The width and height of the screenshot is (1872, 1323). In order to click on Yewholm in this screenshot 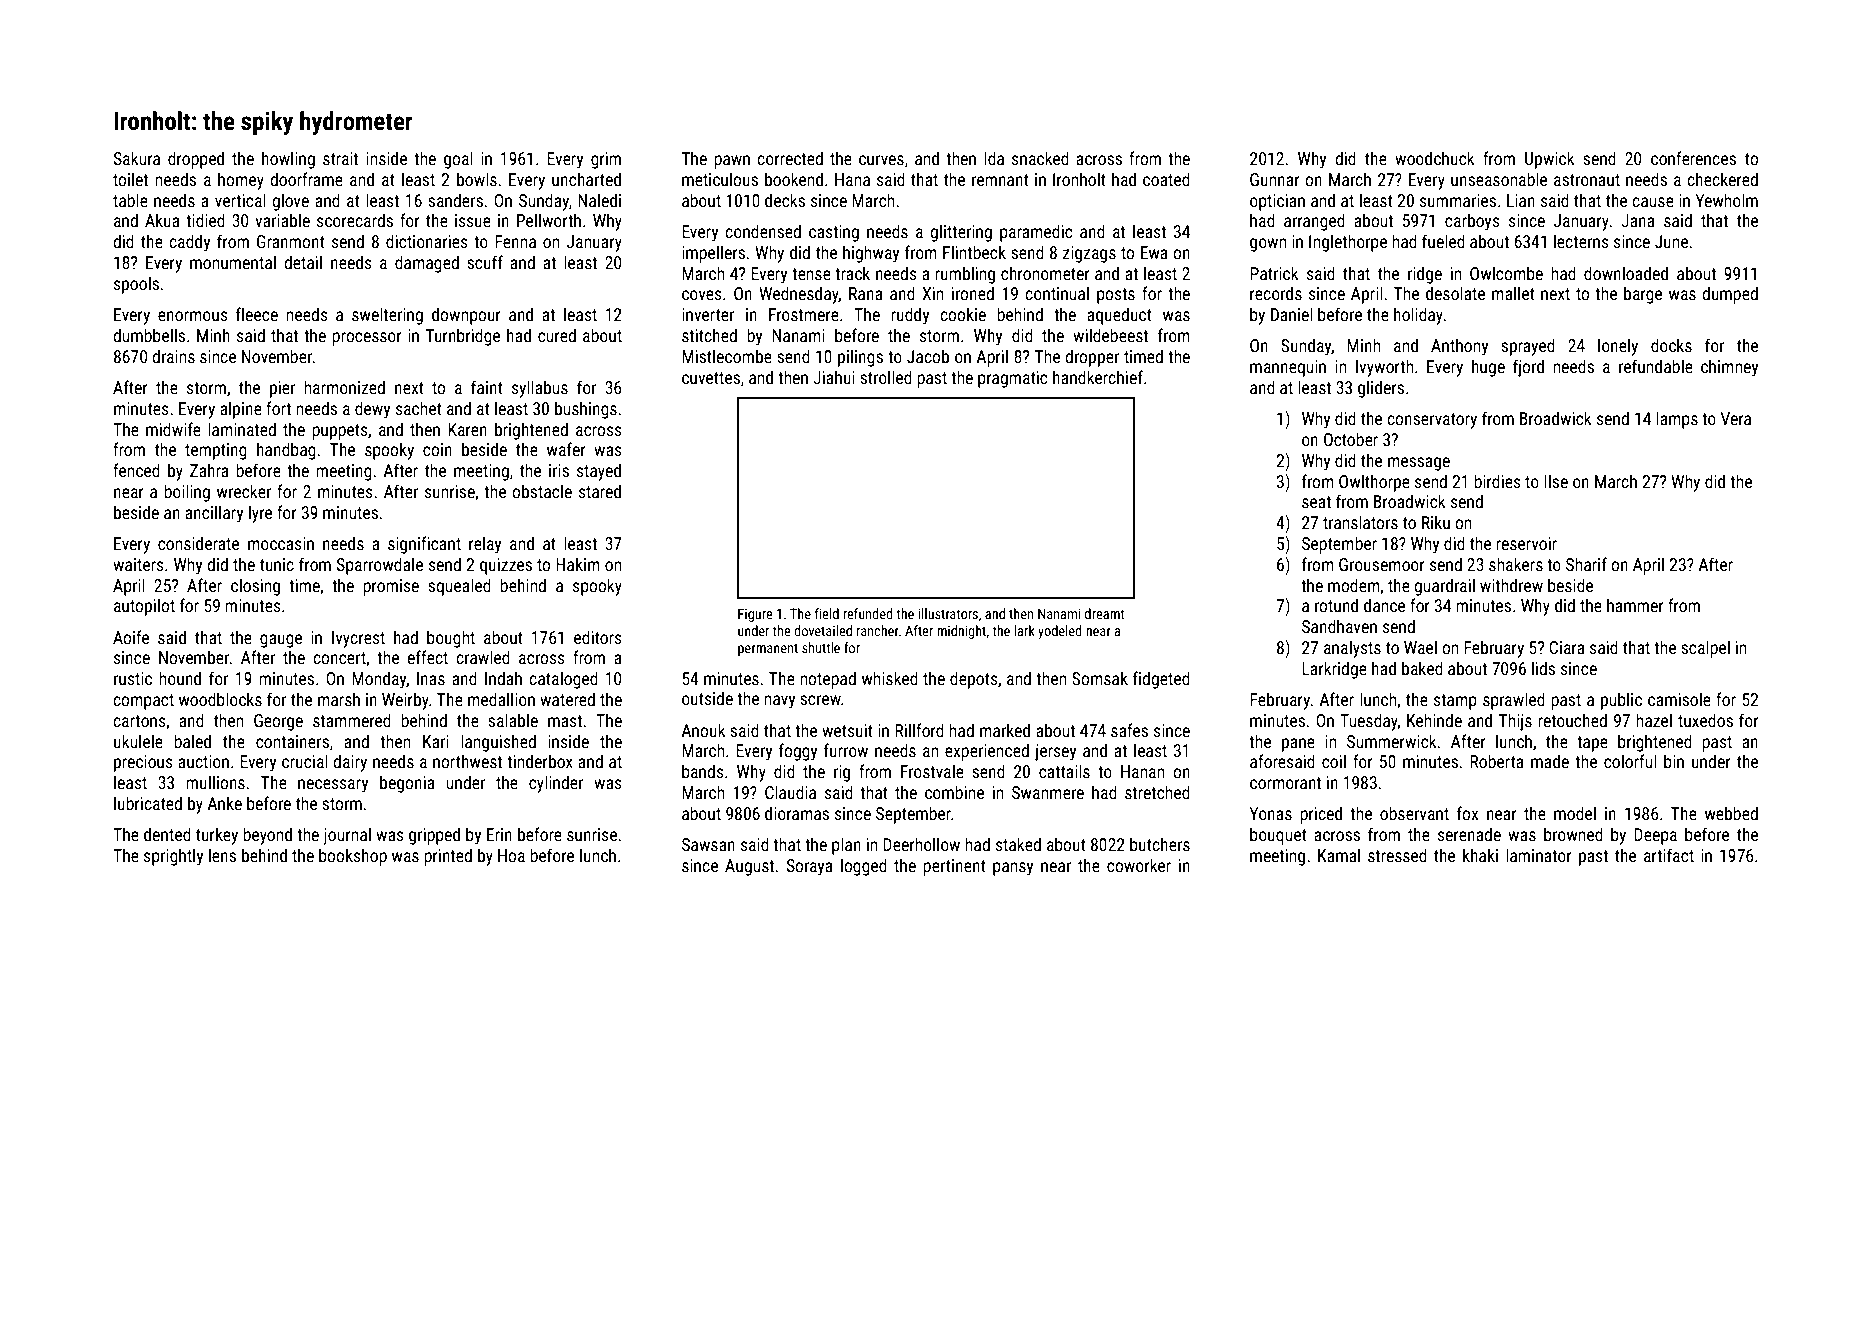, I will do `click(1727, 200)`.
